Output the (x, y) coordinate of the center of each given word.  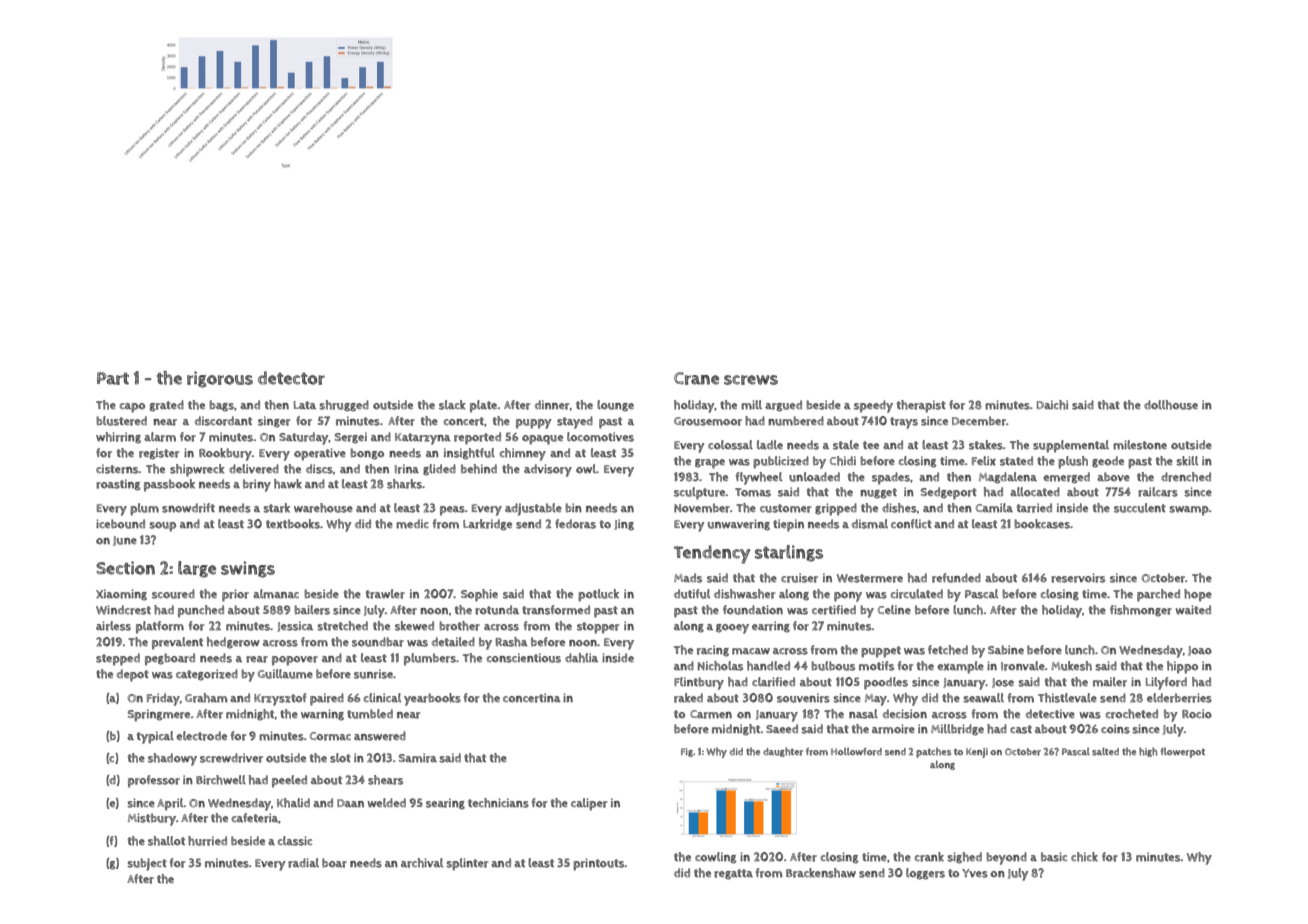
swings (248, 569)
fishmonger (1141, 611)
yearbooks (432, 699)
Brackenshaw (821, 873)
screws (751, 380)
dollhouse (1171, 405)
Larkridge (487, 525)
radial (303, 863)
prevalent (177, 643)
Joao (1200, 651)
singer (274, 422)
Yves (975, 873)
